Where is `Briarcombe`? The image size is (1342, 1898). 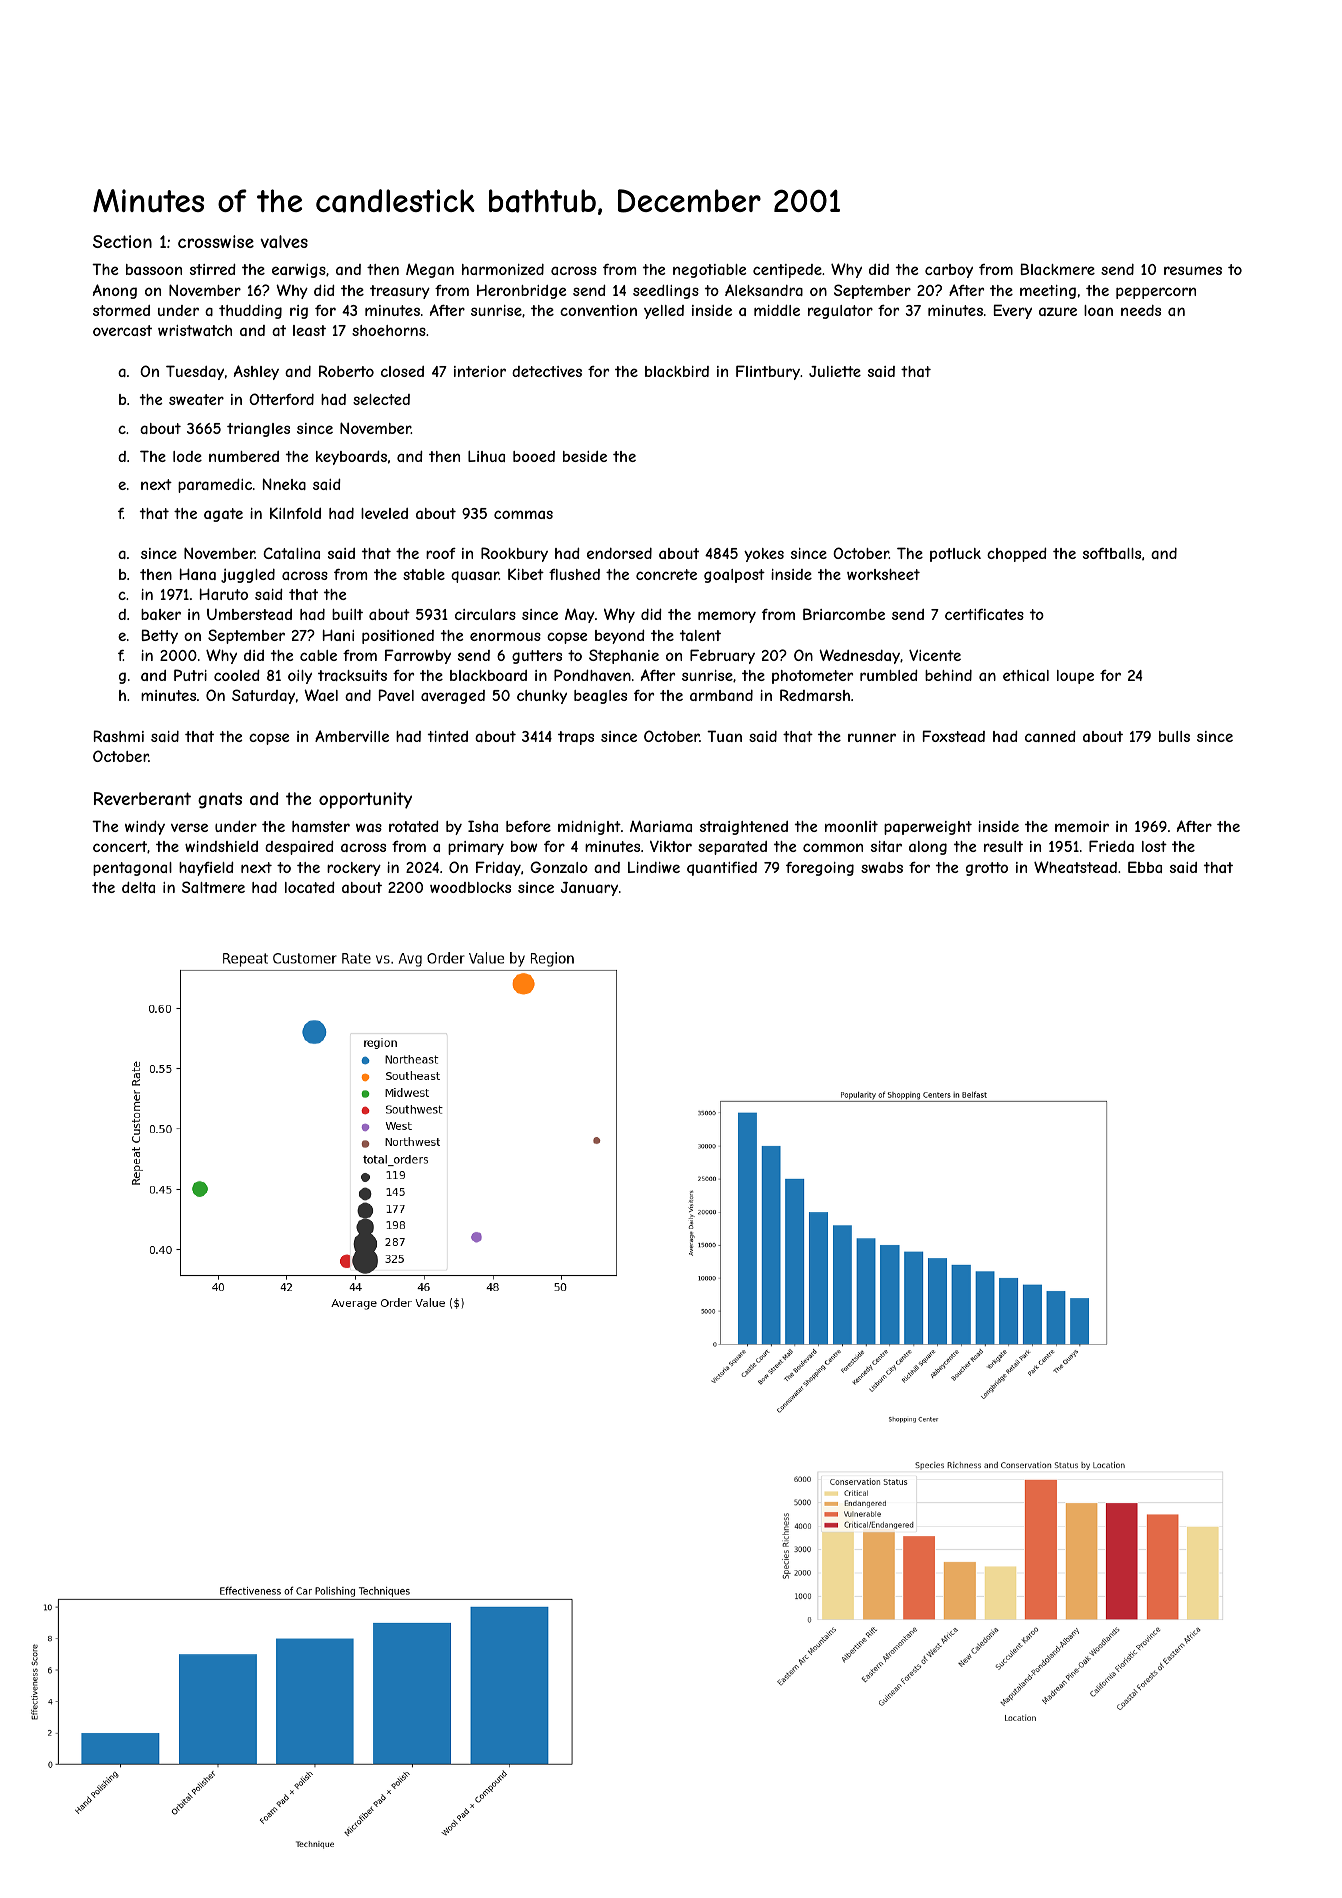 Briarcombe is located at coordinates (844, 614).
